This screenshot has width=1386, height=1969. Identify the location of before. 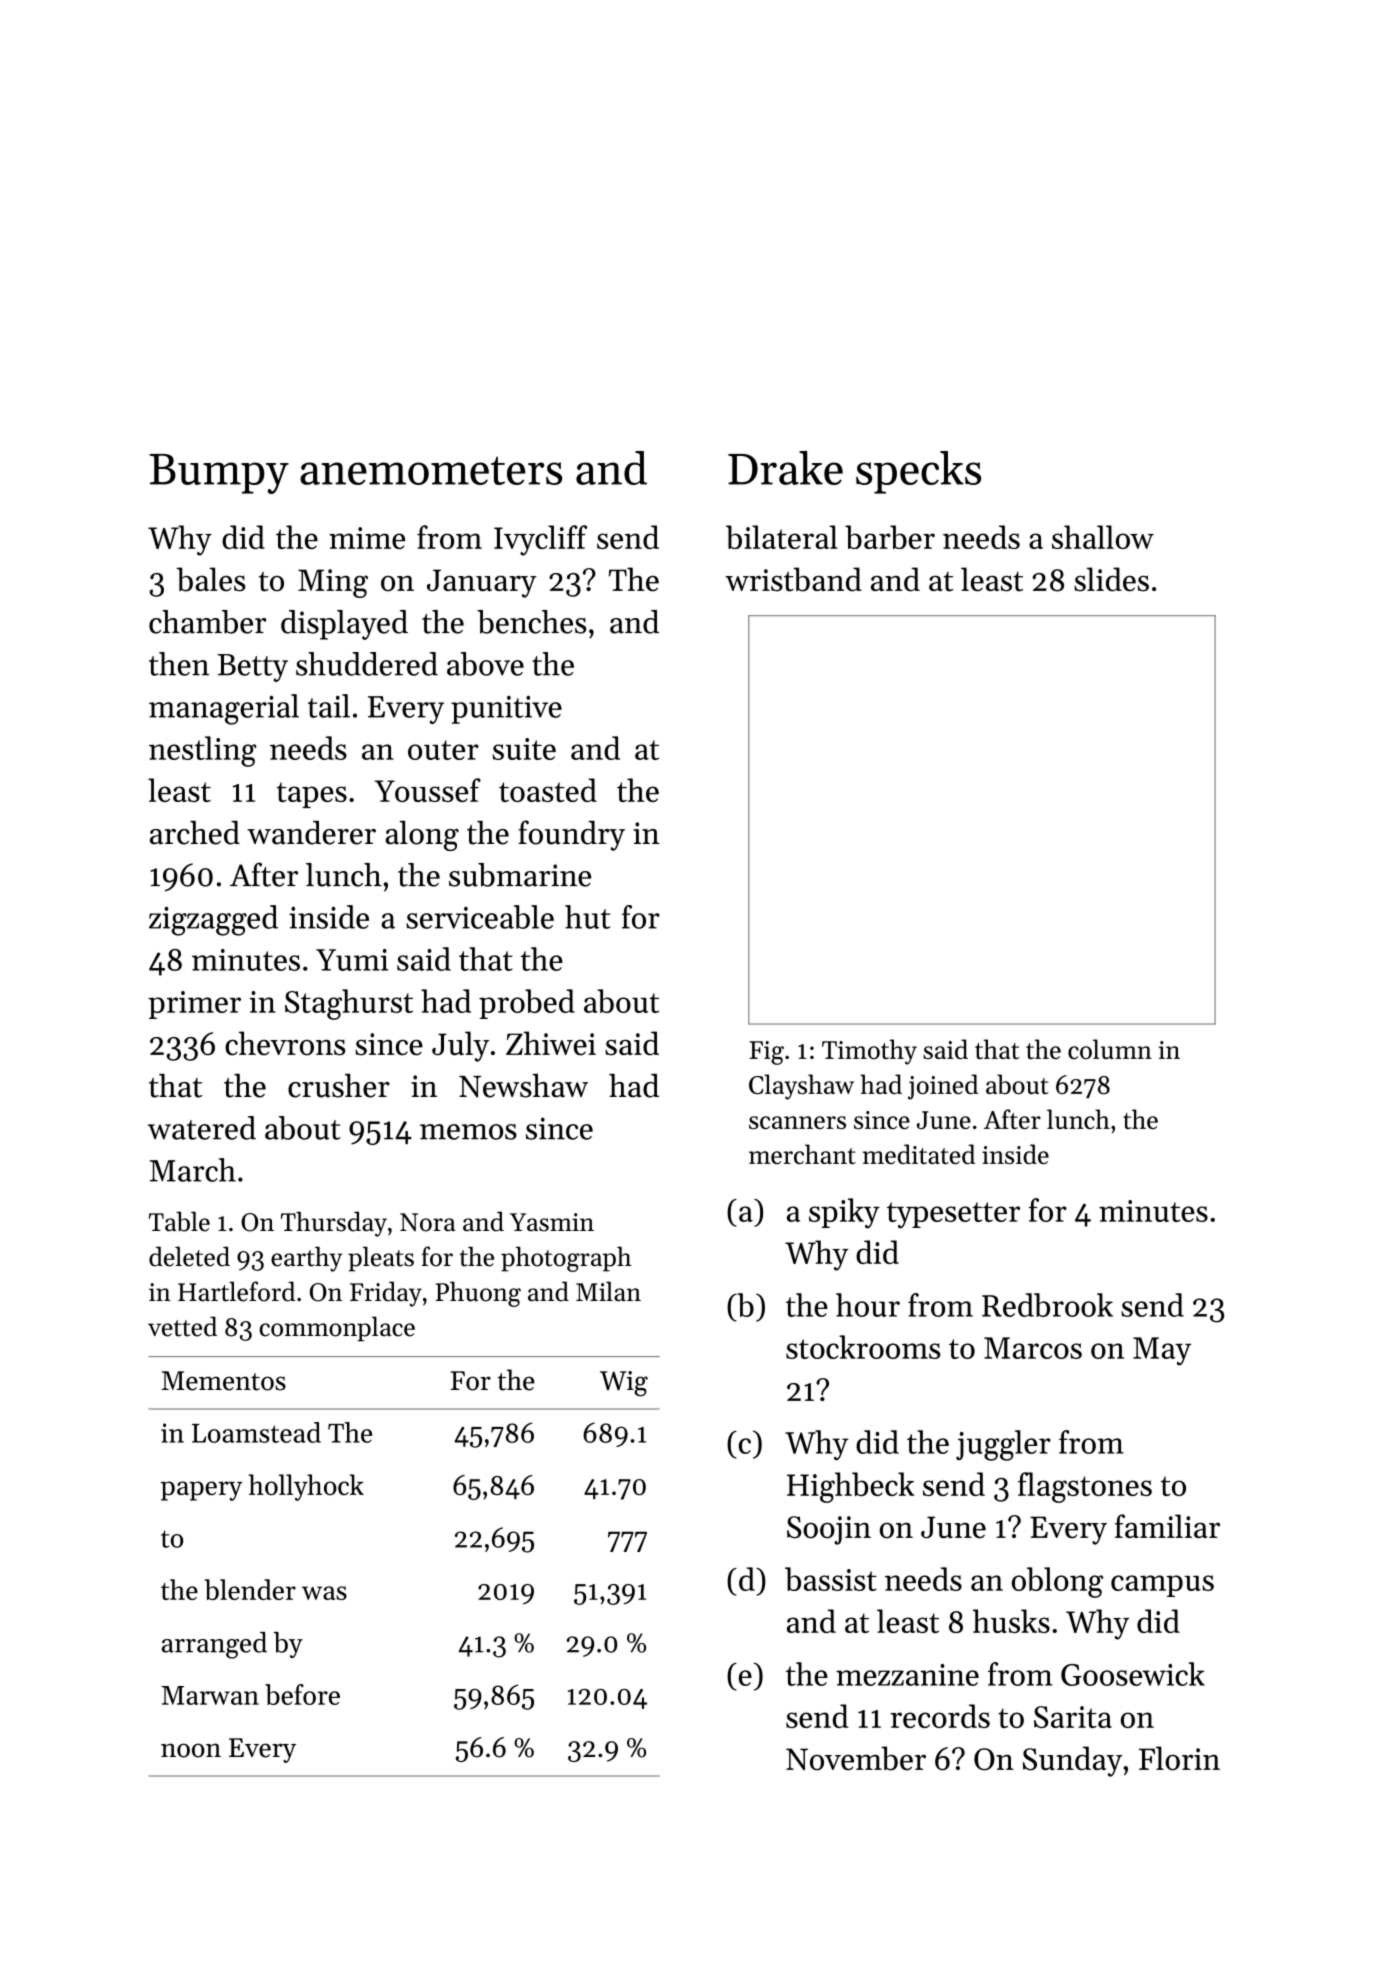
(302, 1694).
